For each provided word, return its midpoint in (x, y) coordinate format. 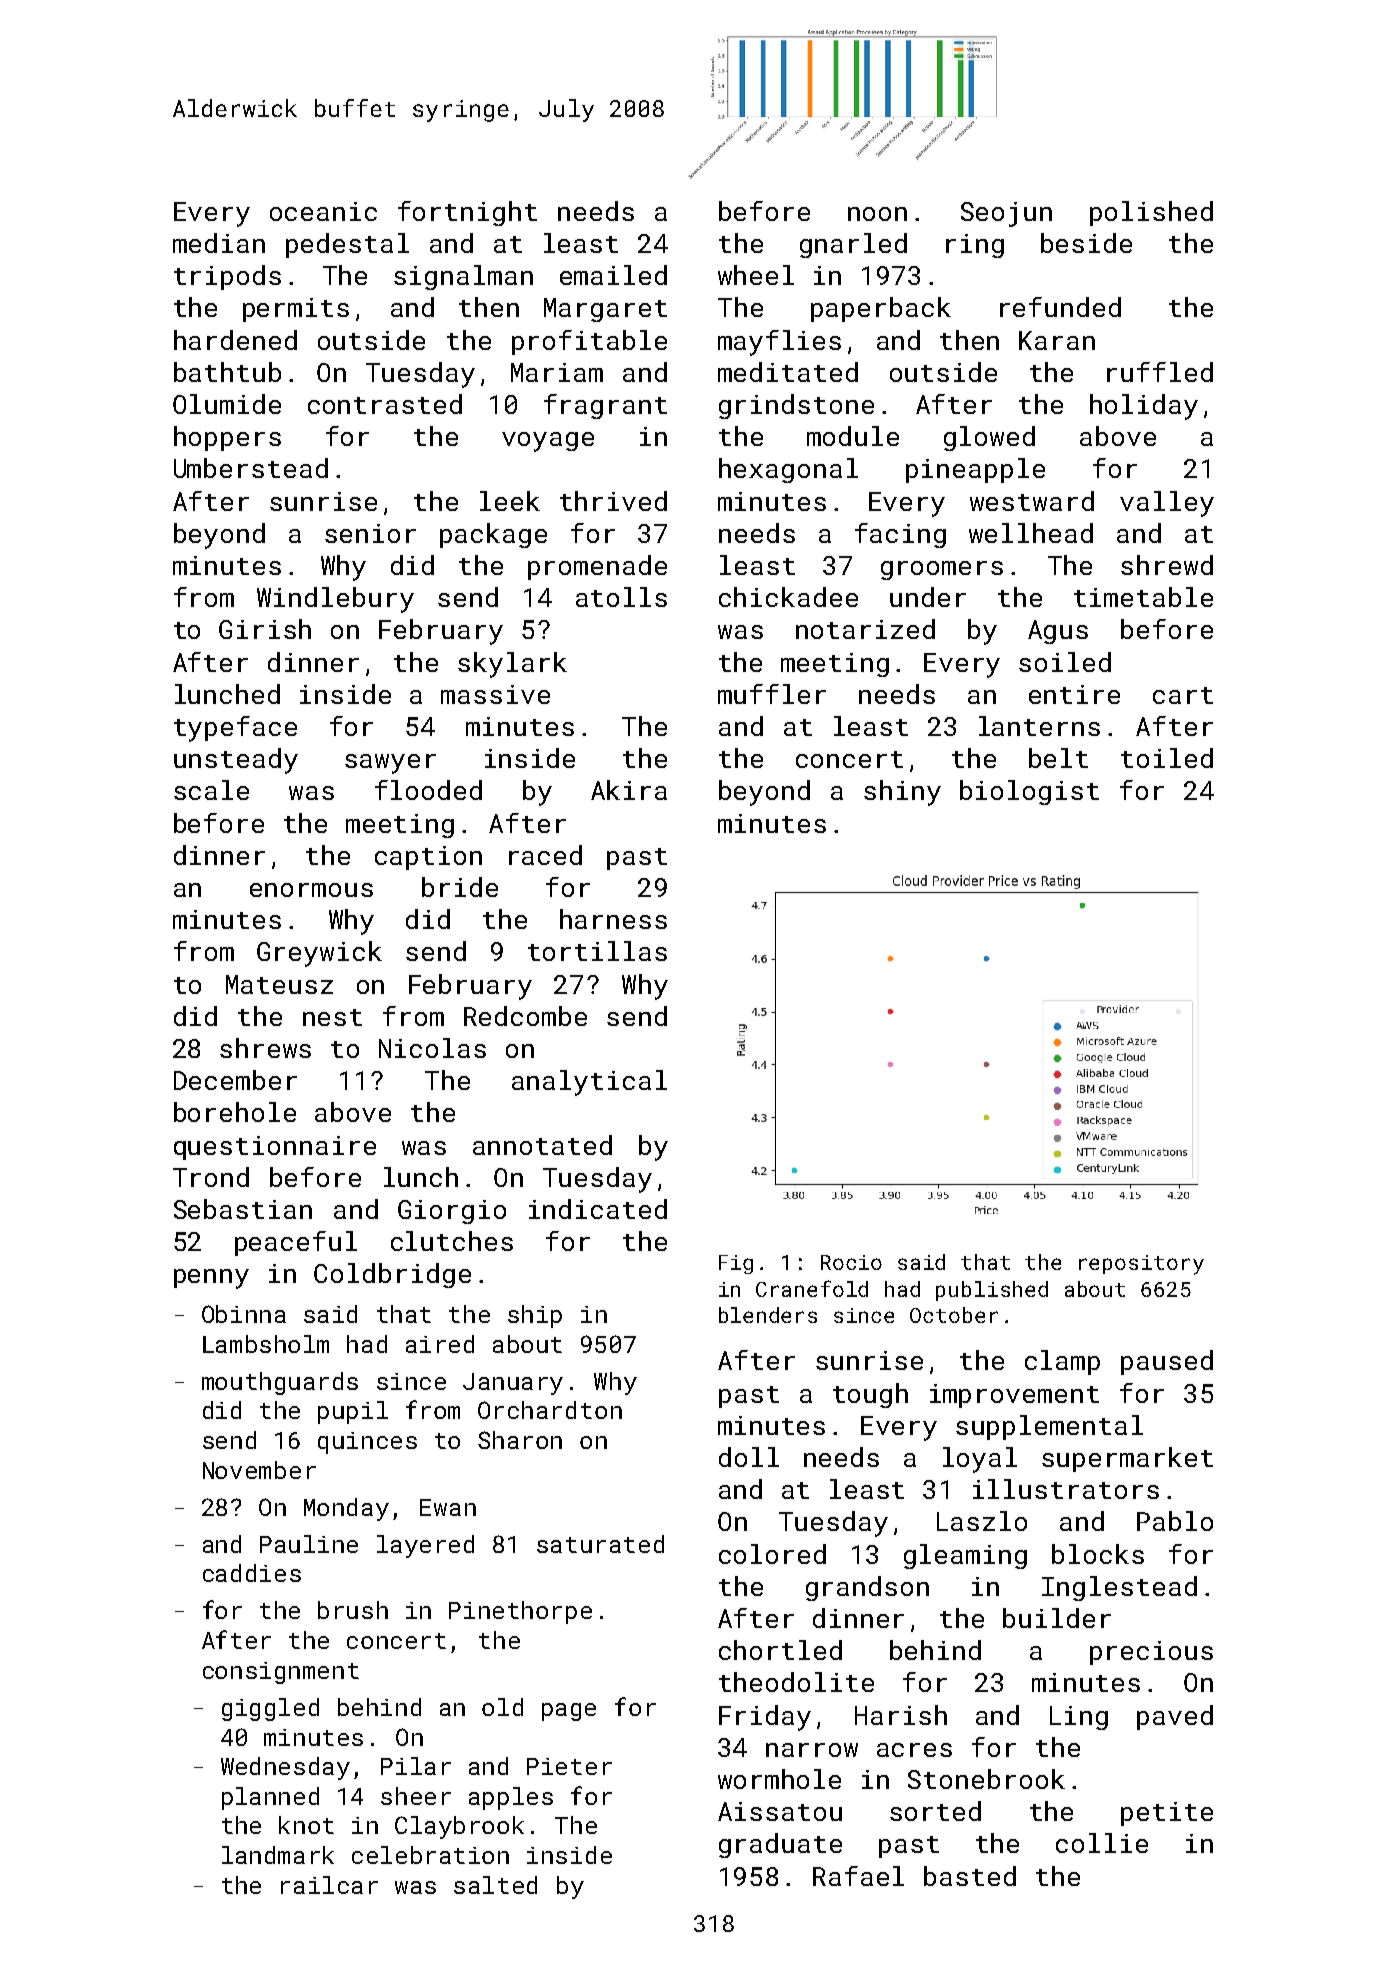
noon (877, 214)
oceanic (323, 211)
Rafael (858, 1876)
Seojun (1006, 214)
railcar (329, 1885)
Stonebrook (986, 1779)
